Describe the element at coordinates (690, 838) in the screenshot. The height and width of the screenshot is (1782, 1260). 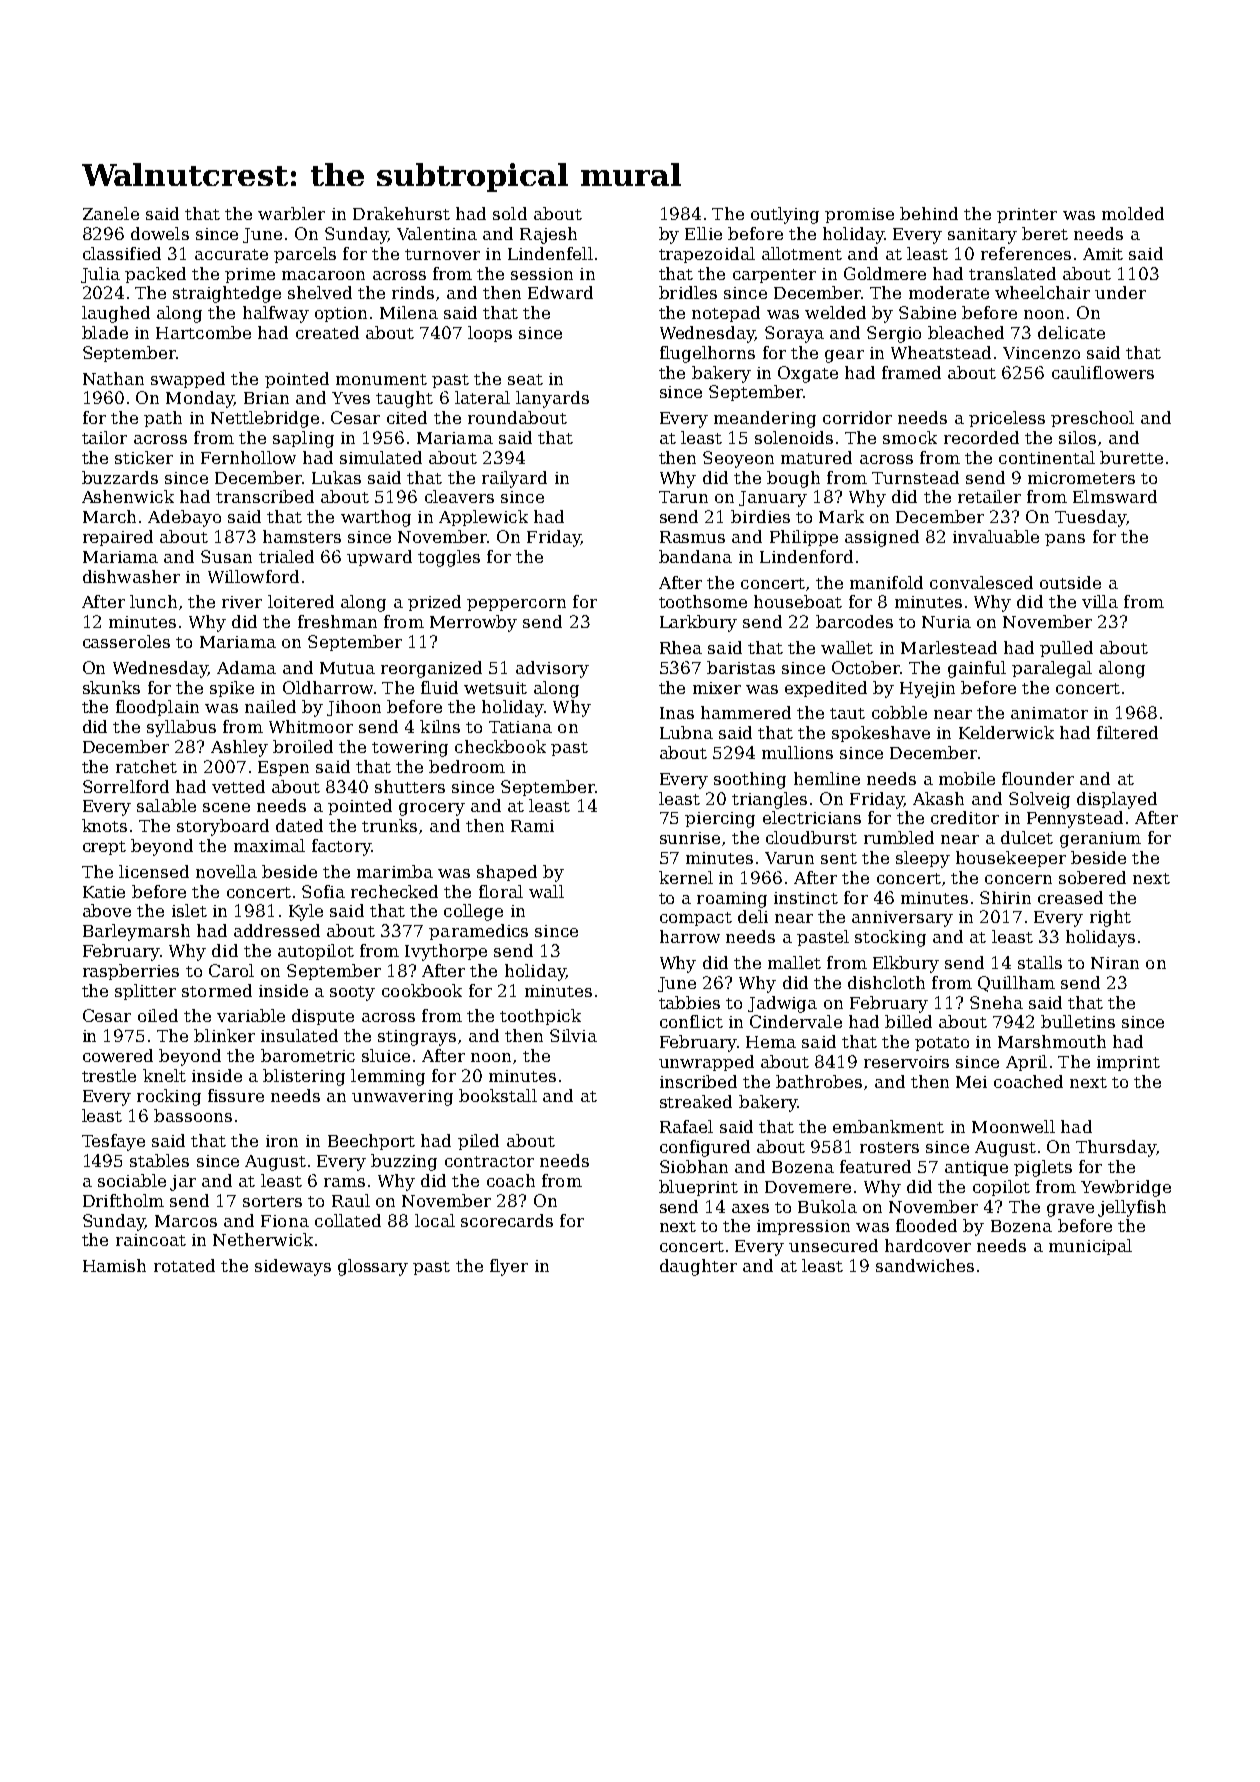
I see `sunrise` at that location.
